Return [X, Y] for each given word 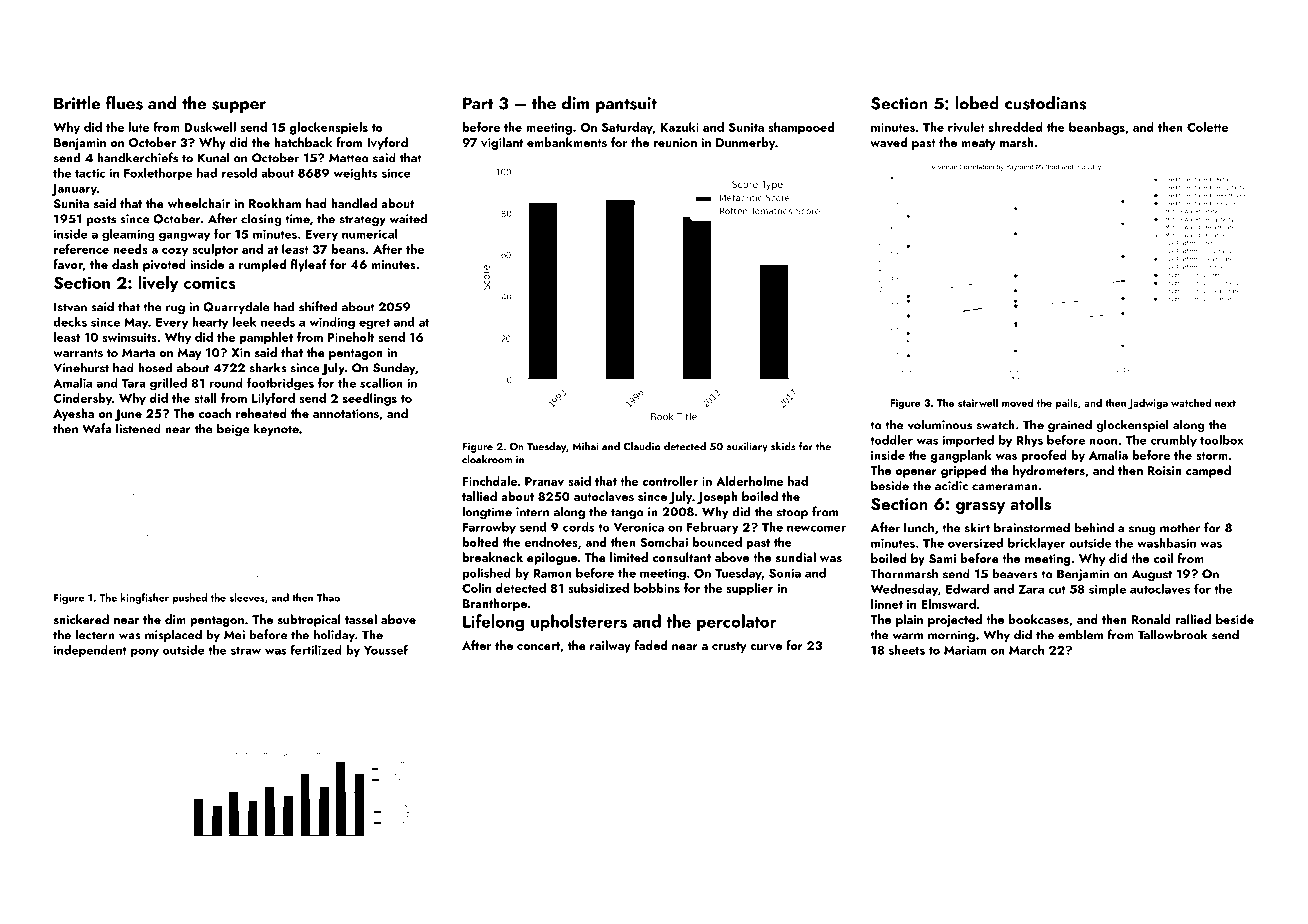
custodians [1045, 103]
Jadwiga [1148, 403]
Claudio [642, 446]
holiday [334, 635]
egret [374, 324]
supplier [749, 589]
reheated [261, 413]
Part [478, 103]
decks [70, 322]
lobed [977, 103]
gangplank [961, 456]
